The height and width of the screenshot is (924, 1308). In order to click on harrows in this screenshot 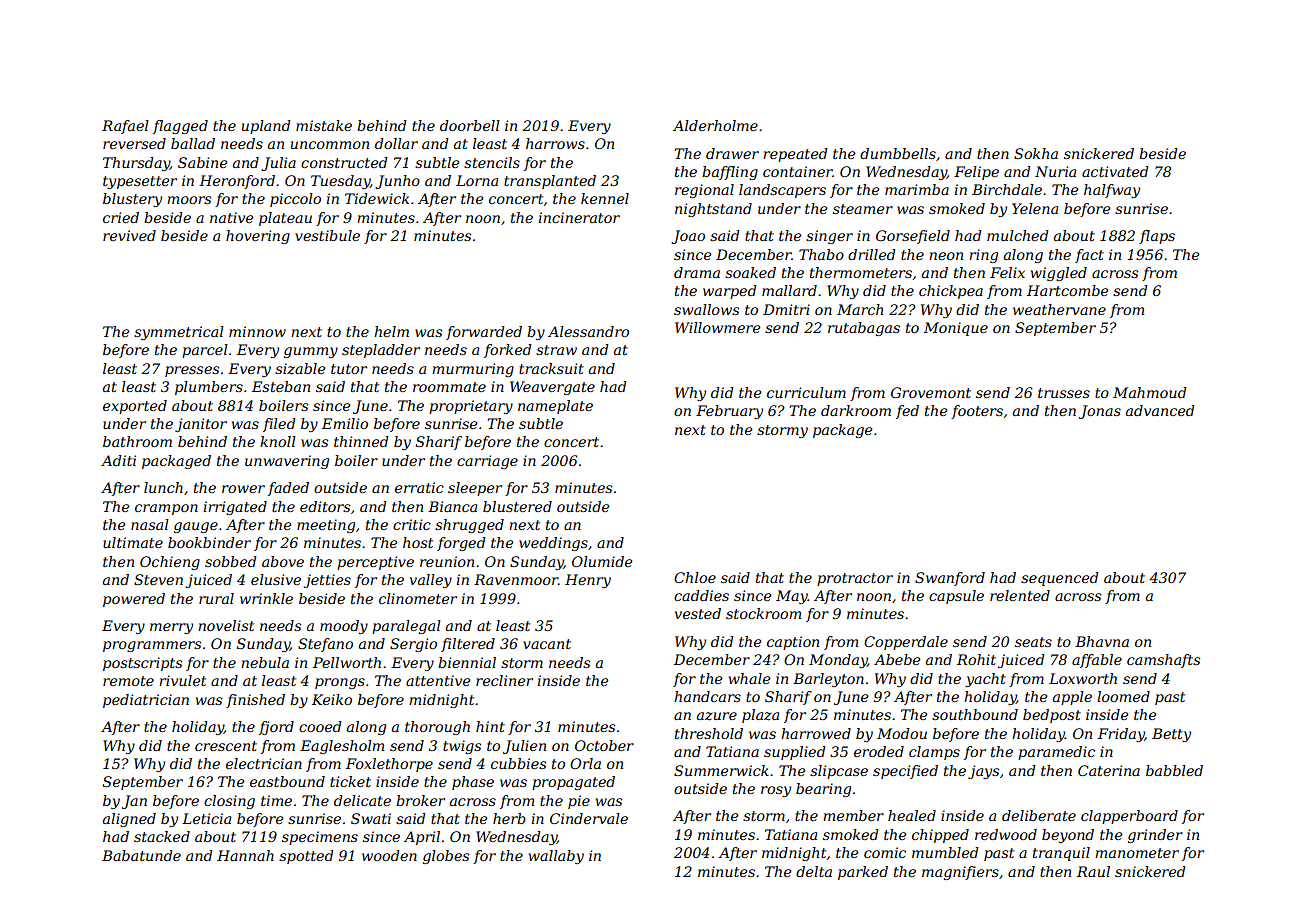, I will do `click(555, 143)`.
